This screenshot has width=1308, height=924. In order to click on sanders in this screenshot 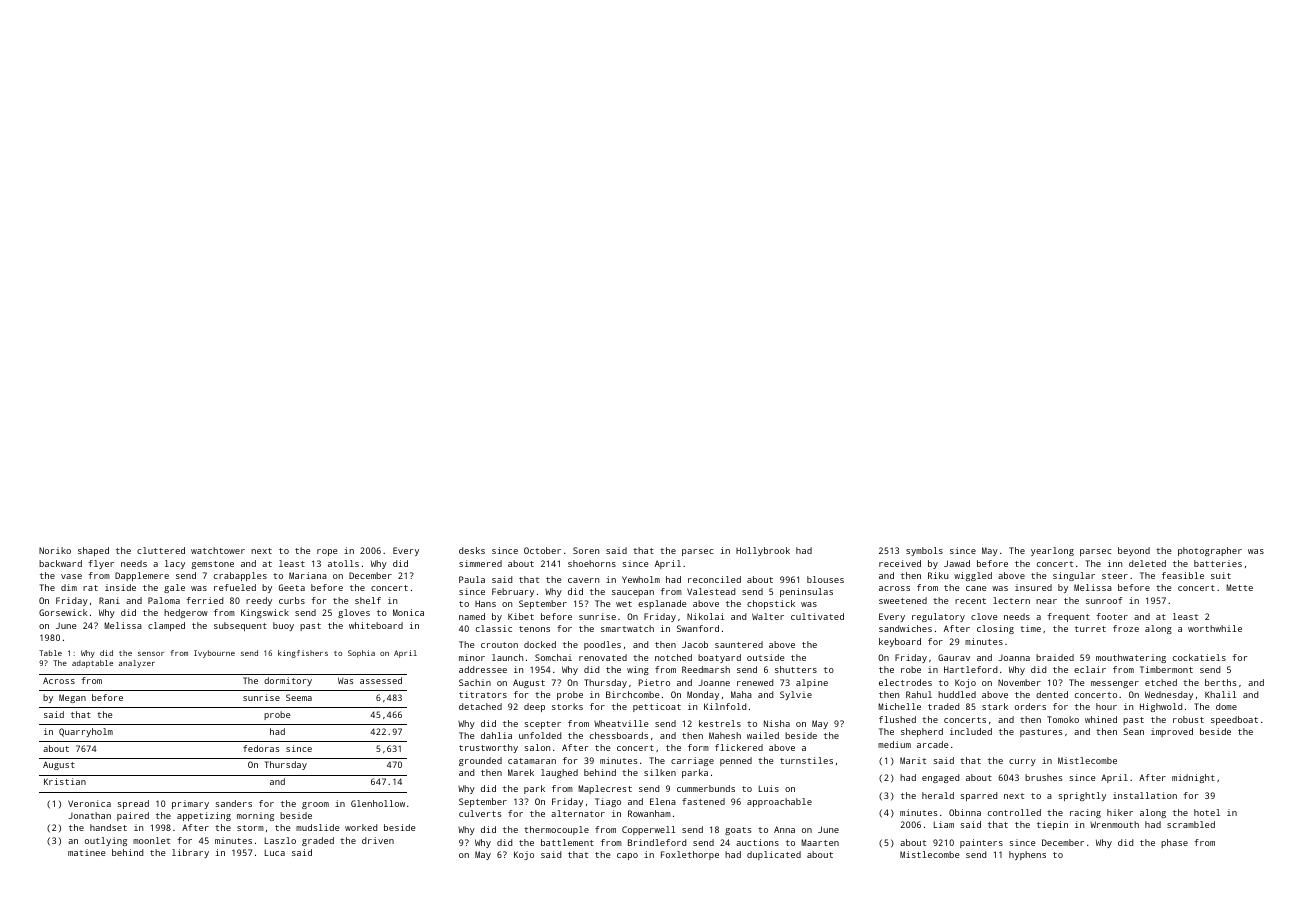, I will do `click(233, 803)`.
